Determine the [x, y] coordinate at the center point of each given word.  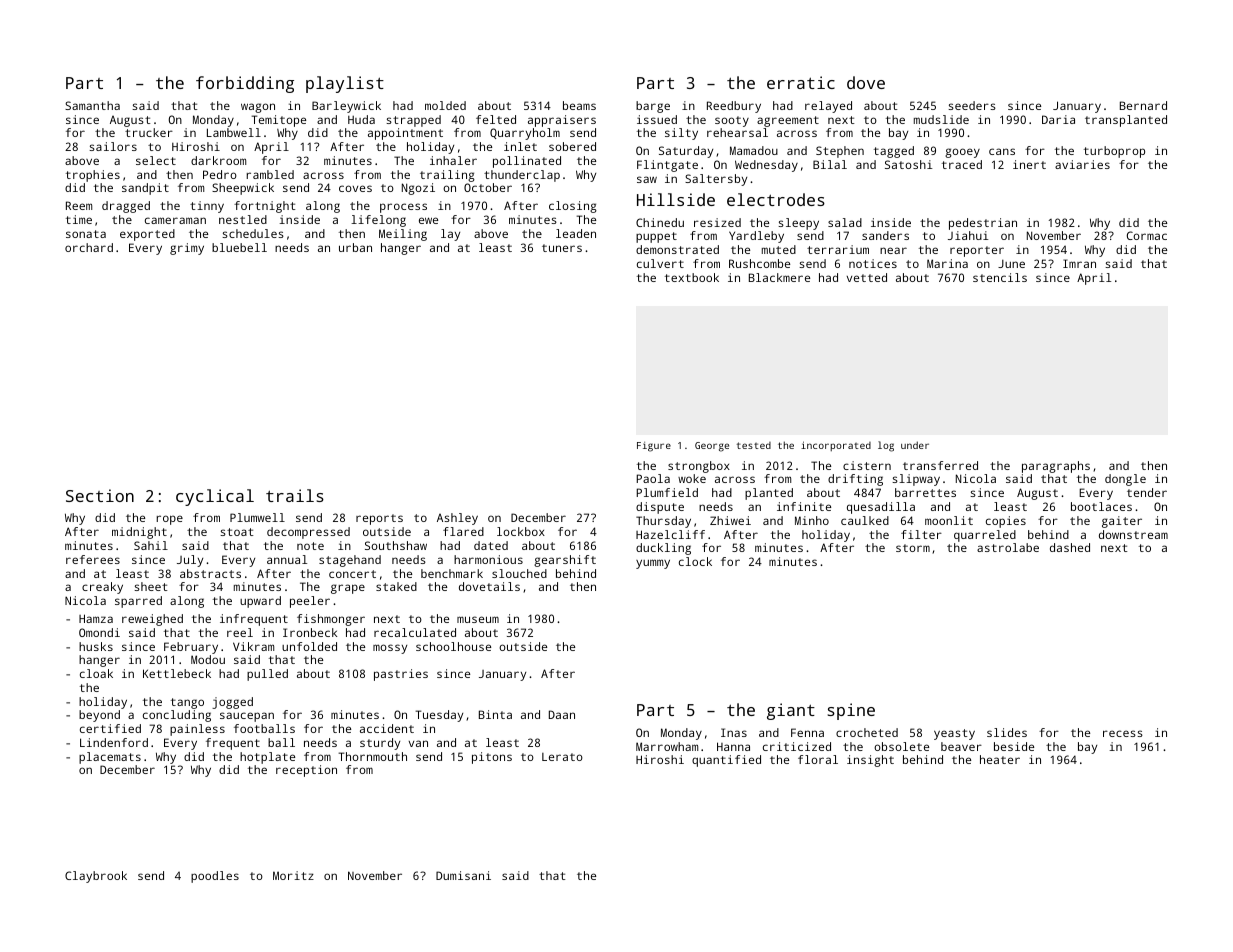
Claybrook [96, 877]
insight [870, 761]
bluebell [239, 247]
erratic [801, 82]
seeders [972, 105]
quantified [726, 761]
